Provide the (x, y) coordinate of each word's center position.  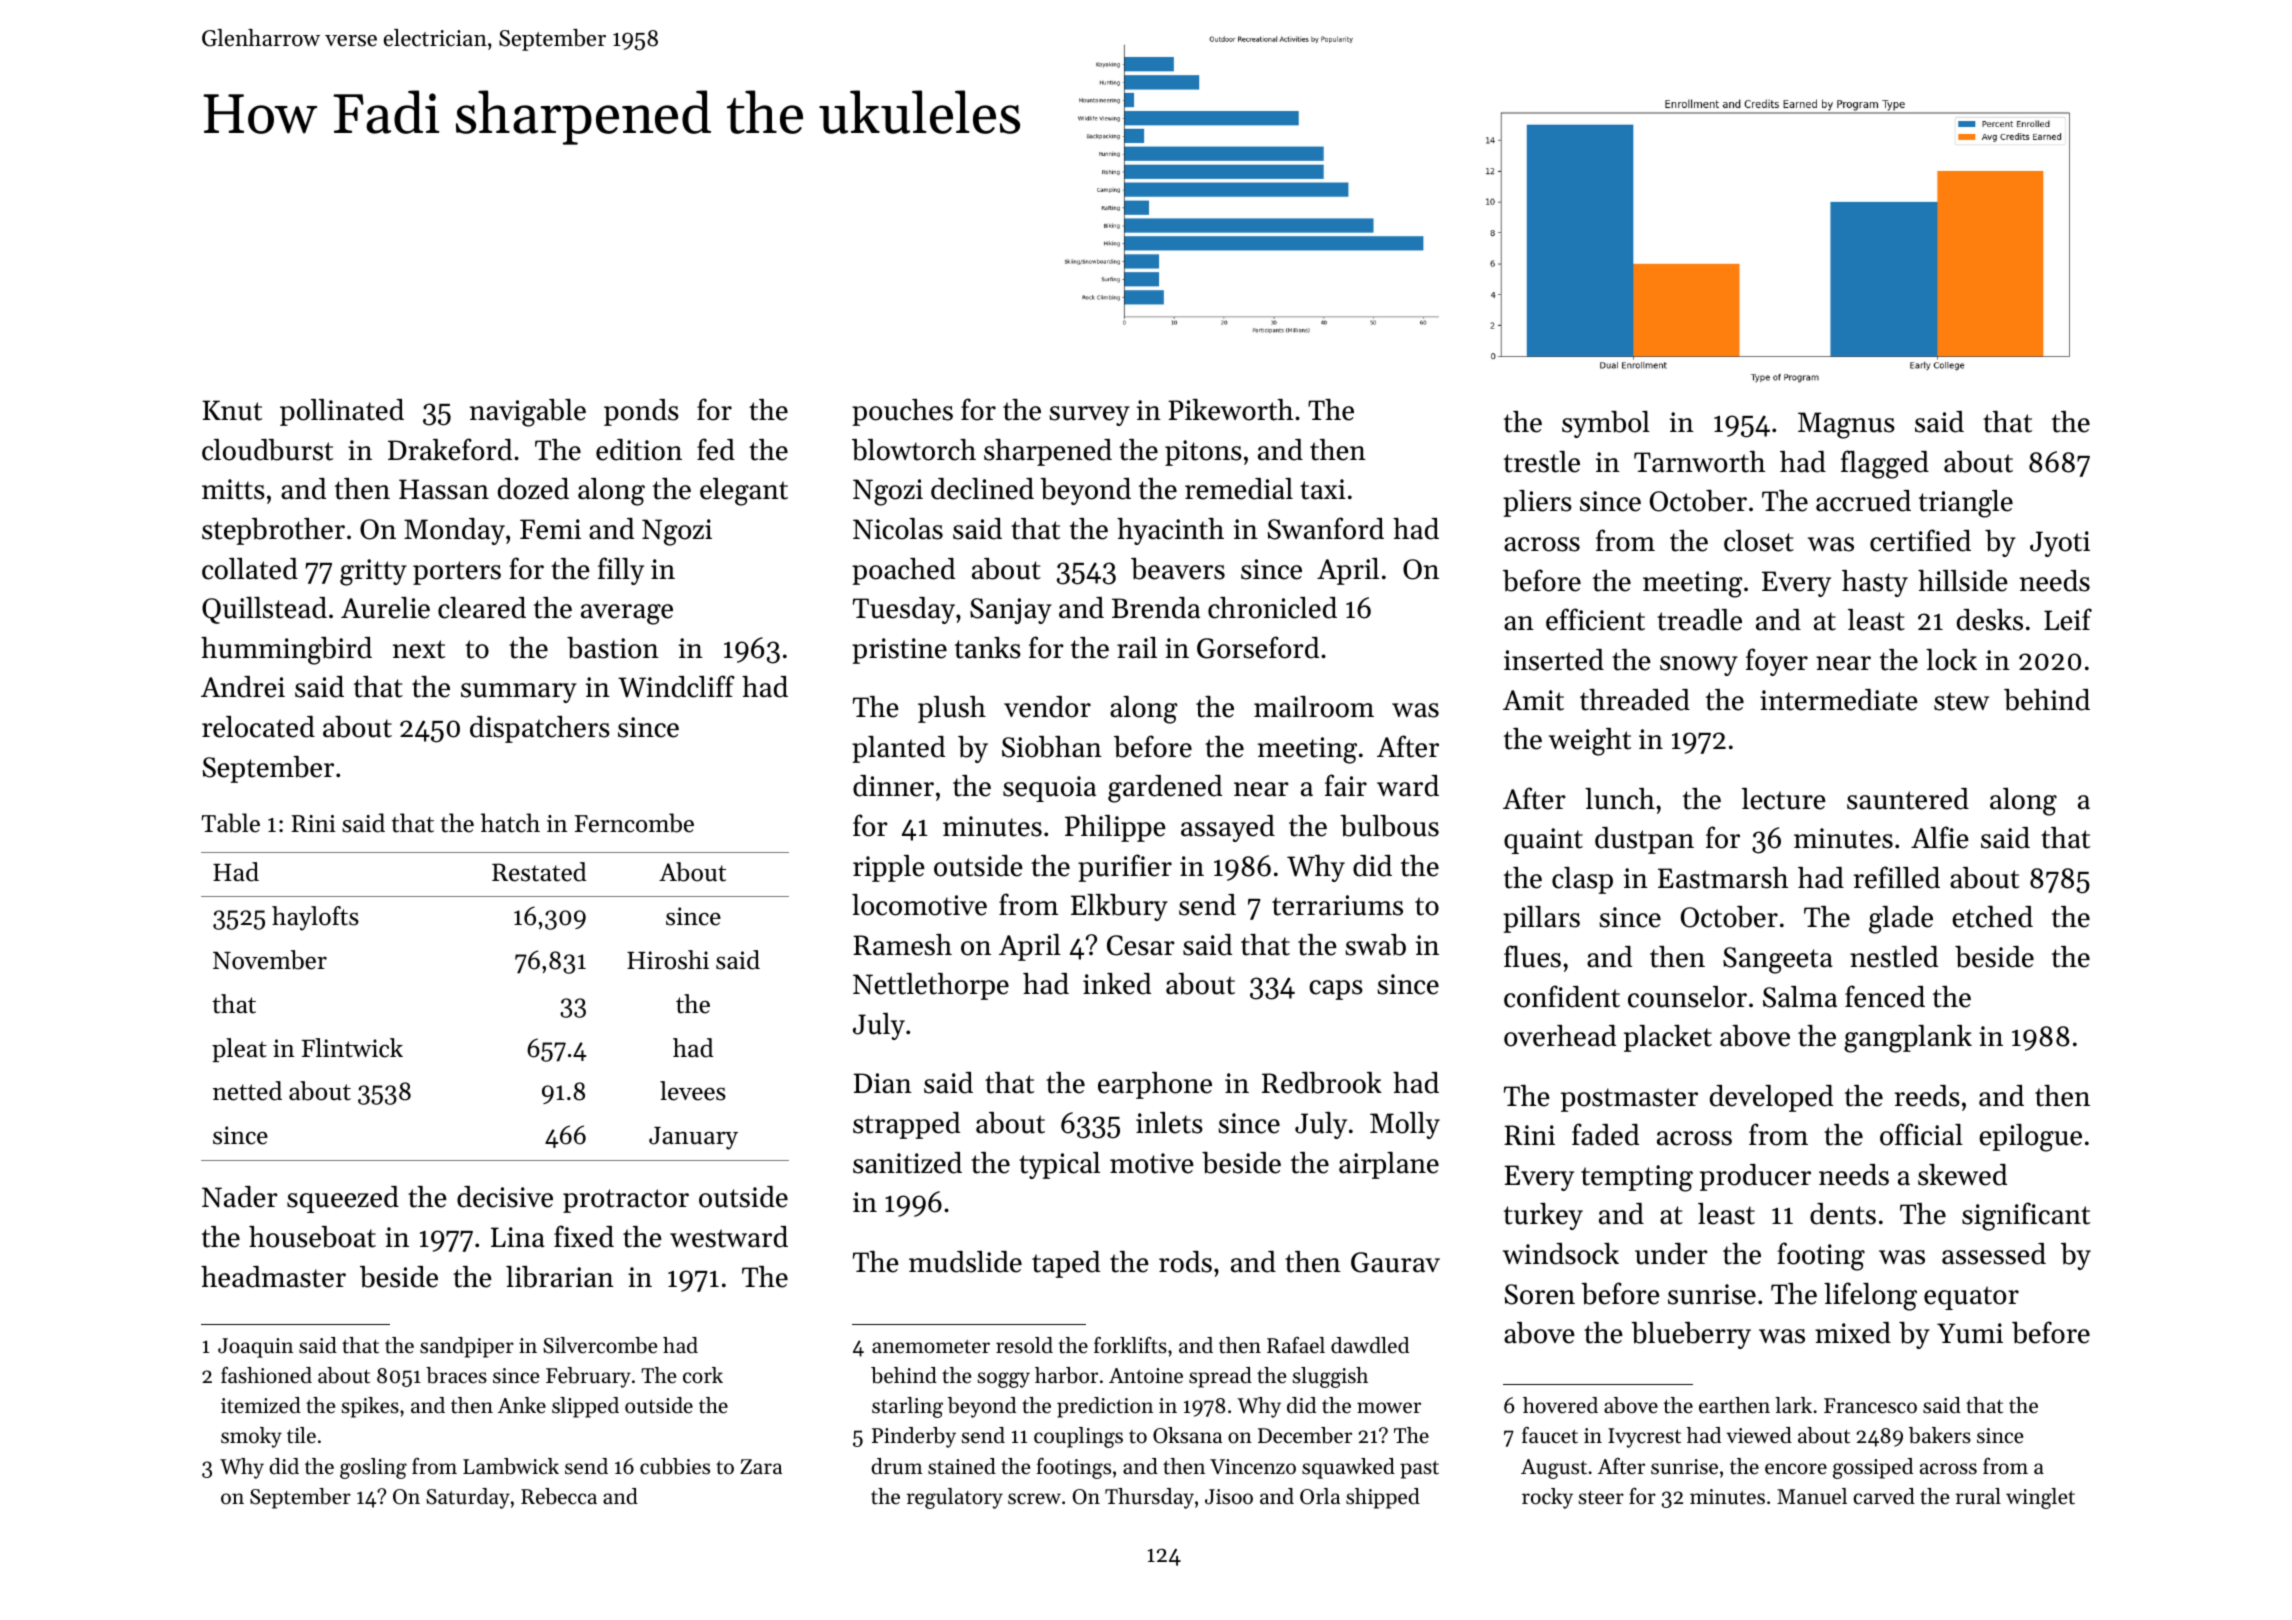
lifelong (1870, 1296)
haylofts (315, 918)
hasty (1875, 583)
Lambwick (511, 1466)
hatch (510, 823)
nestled (1894, 957)
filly (621, 571)
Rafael (1296, 1345)
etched (1992, 917)
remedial (1239, 489)
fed (716, 449)
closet (1759, 541)
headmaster (273, 1277)
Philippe (1115, 828)
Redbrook (1322, 1083)
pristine (899, 651)
